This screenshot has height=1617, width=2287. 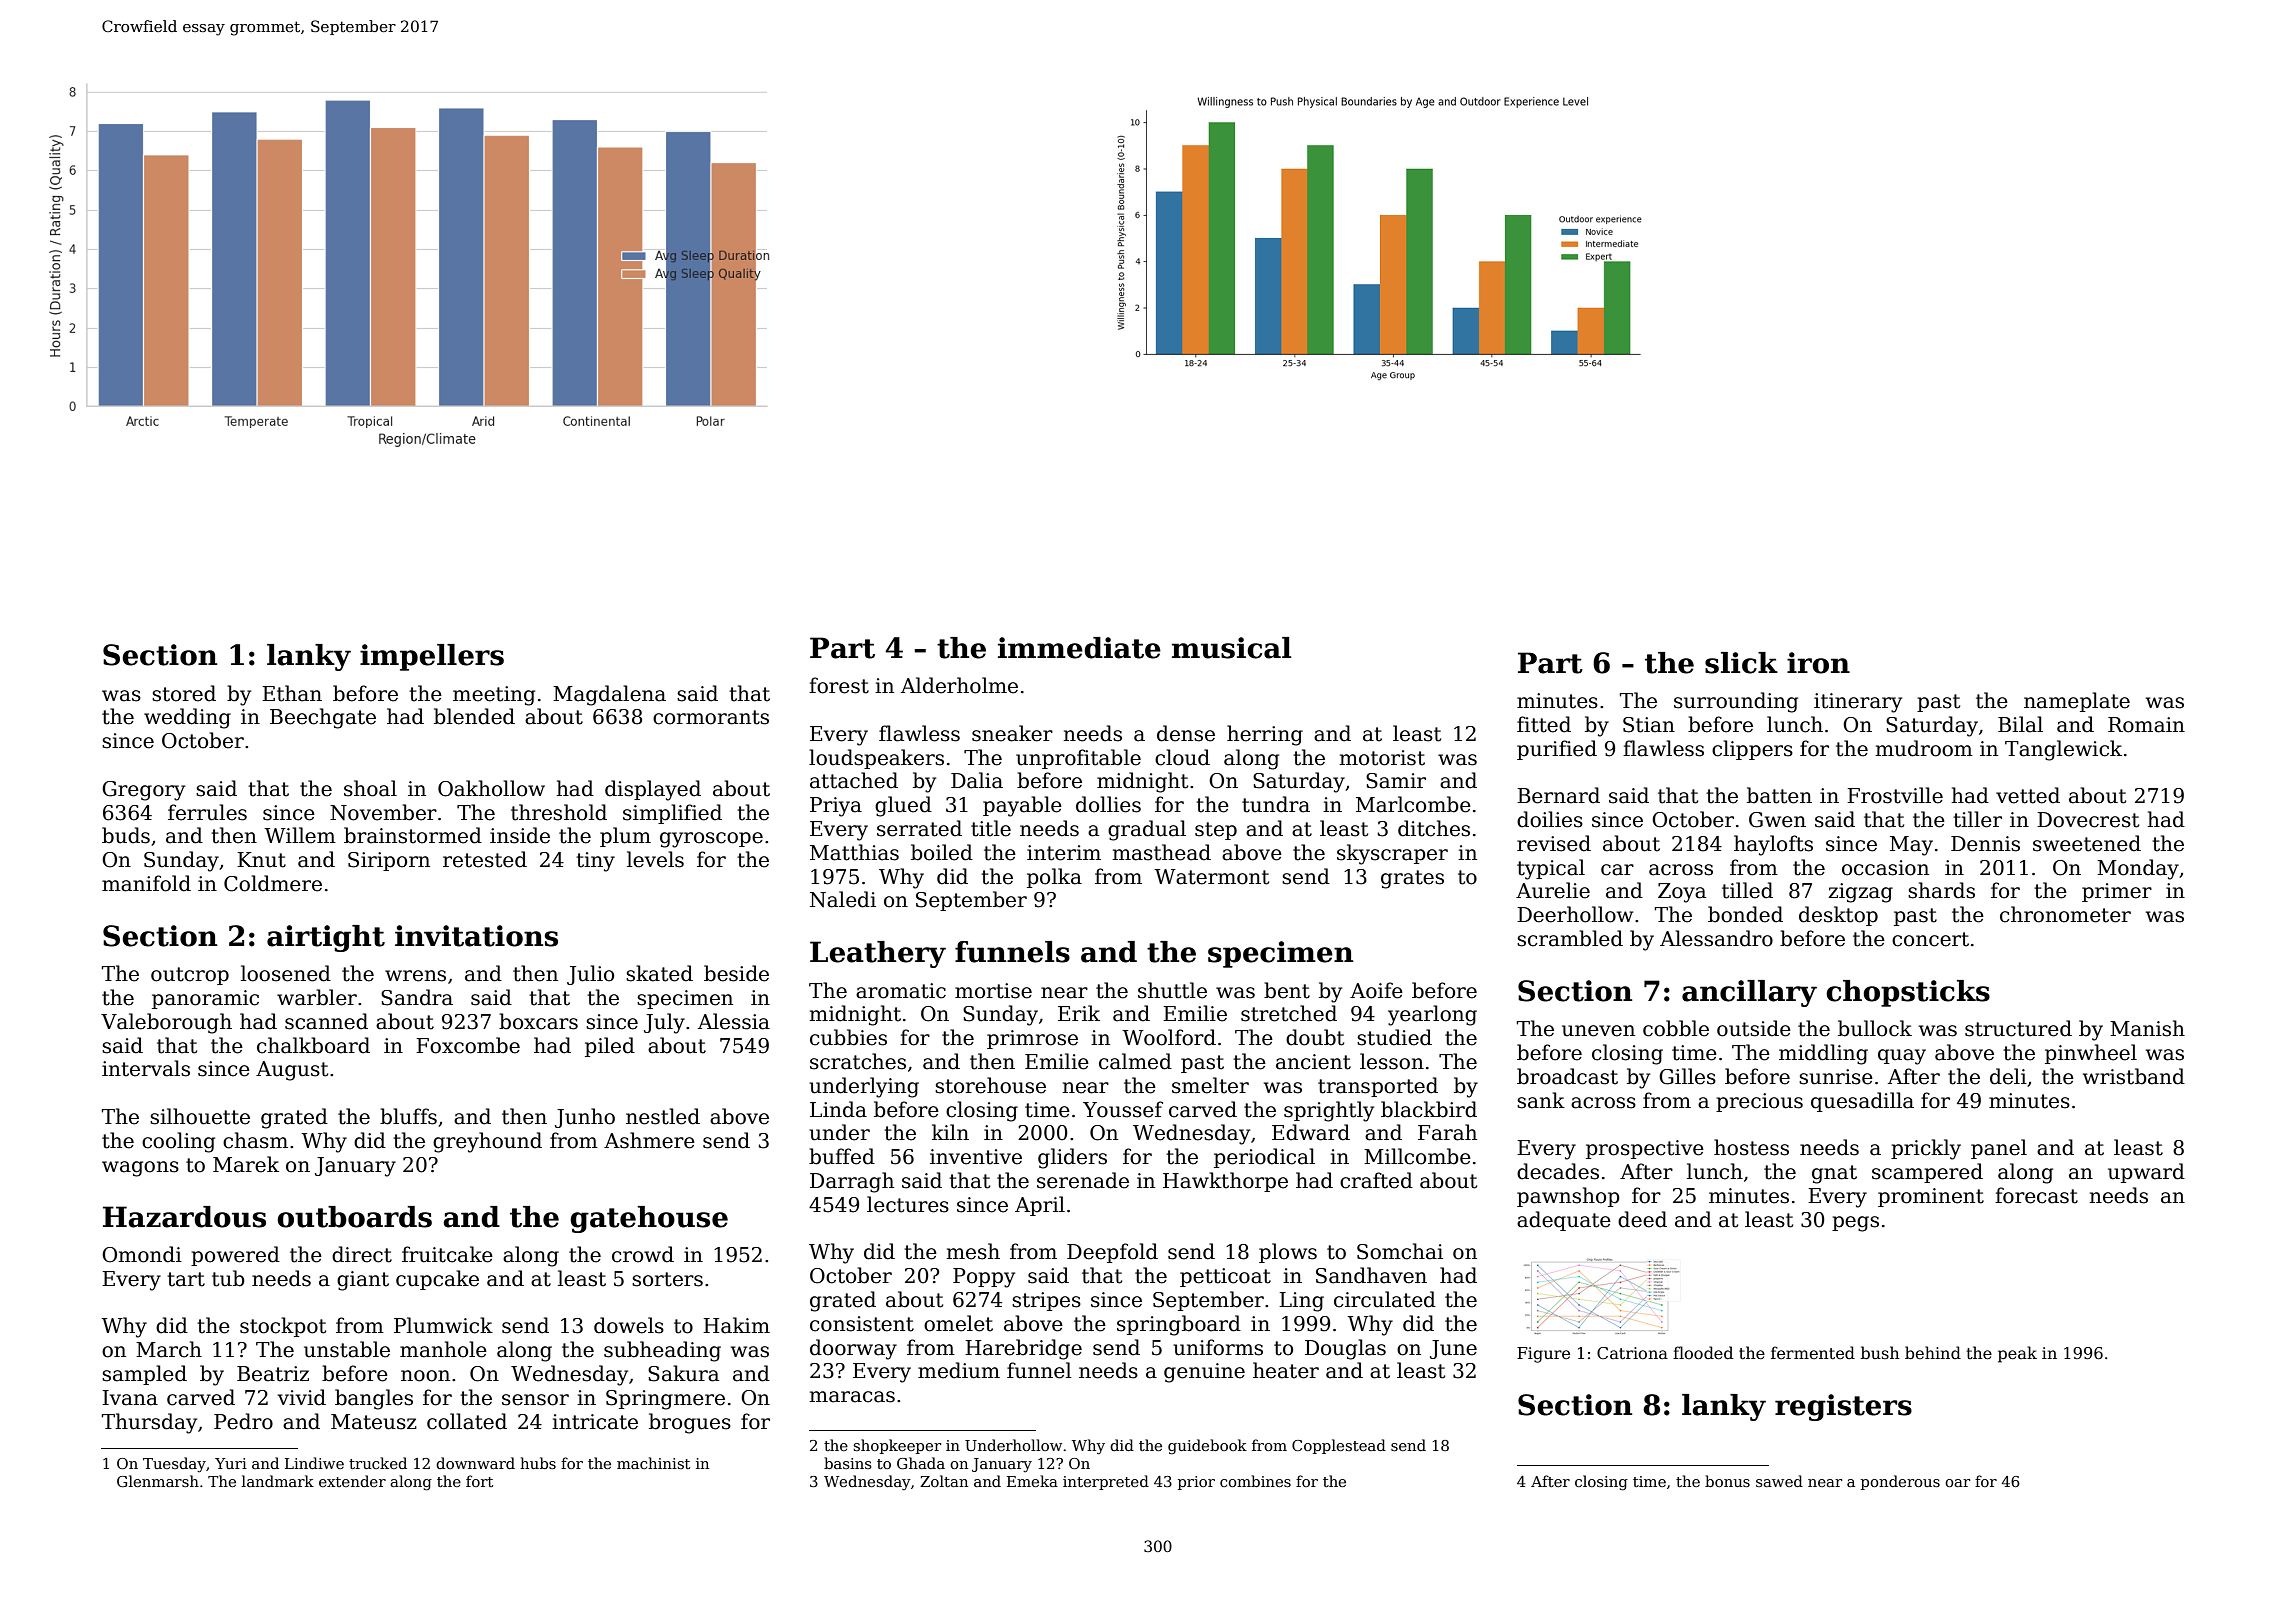 What do you see at coordinates (283, 1327) in the screenshot?
I see `stockpot` at bounding box center [283, 1327].
